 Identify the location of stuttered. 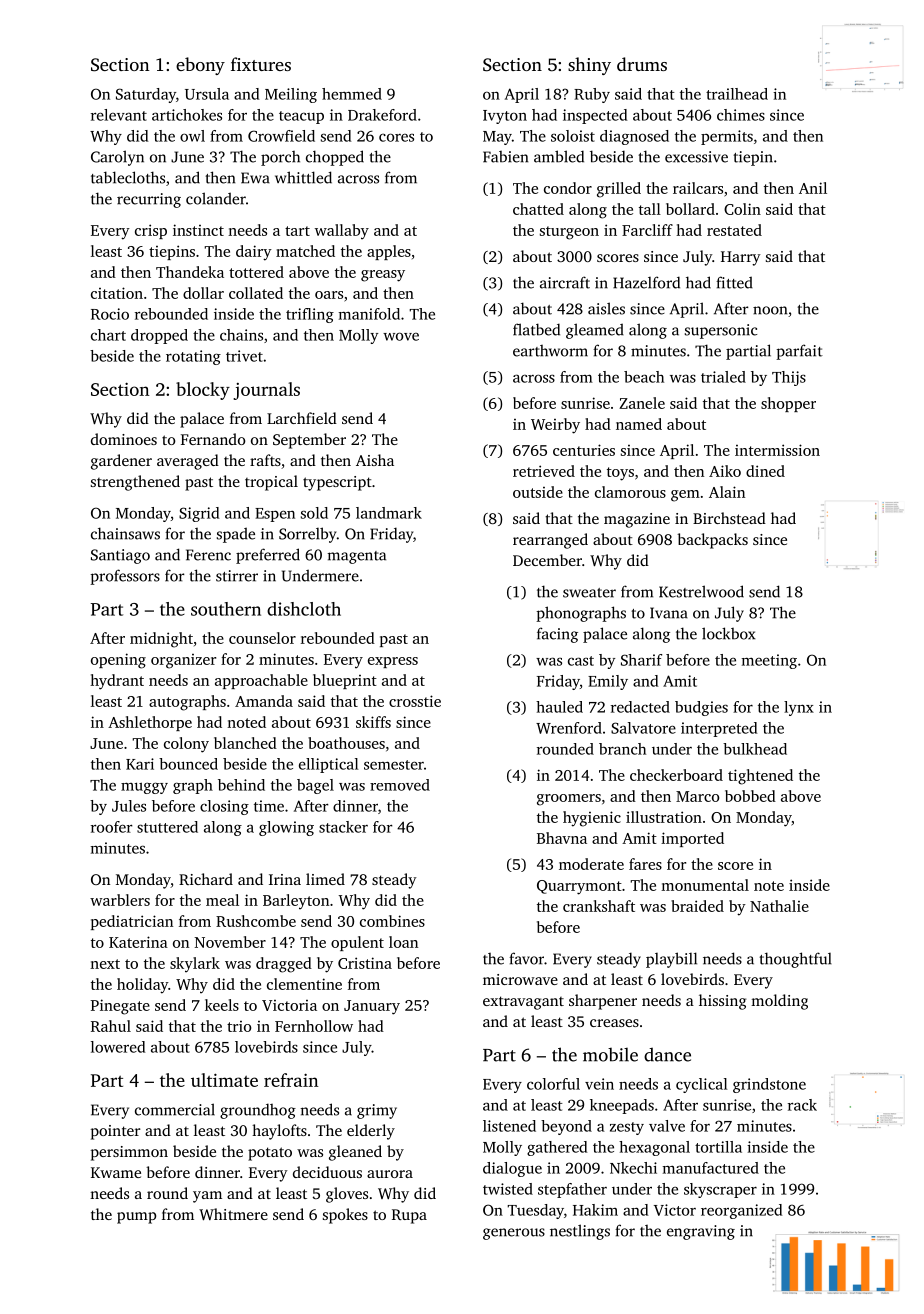
(167, 827).
